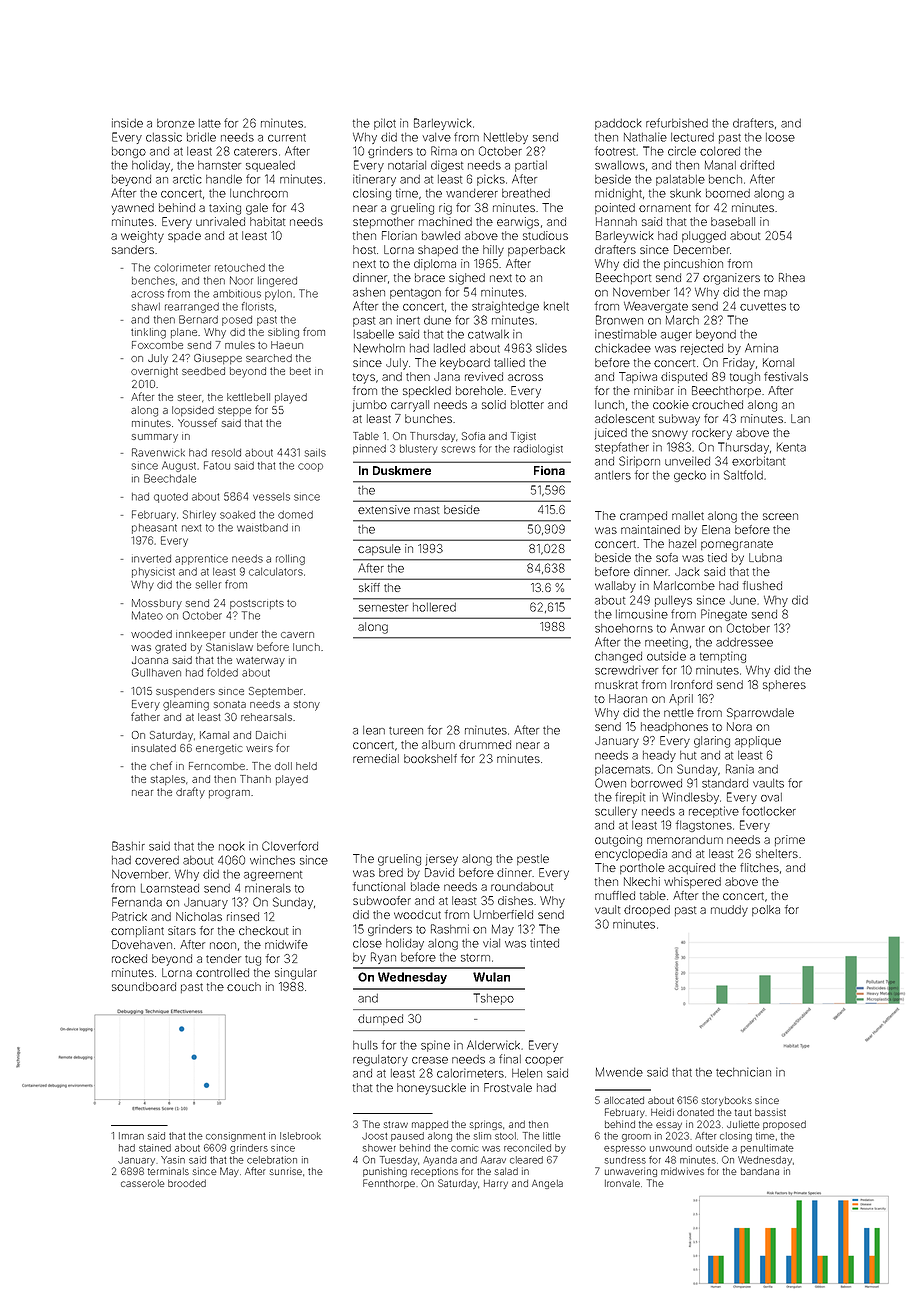 Image resolution: width=924 pixels, height=1308 pixels. I want to click on arctic, so click(187, 179).
